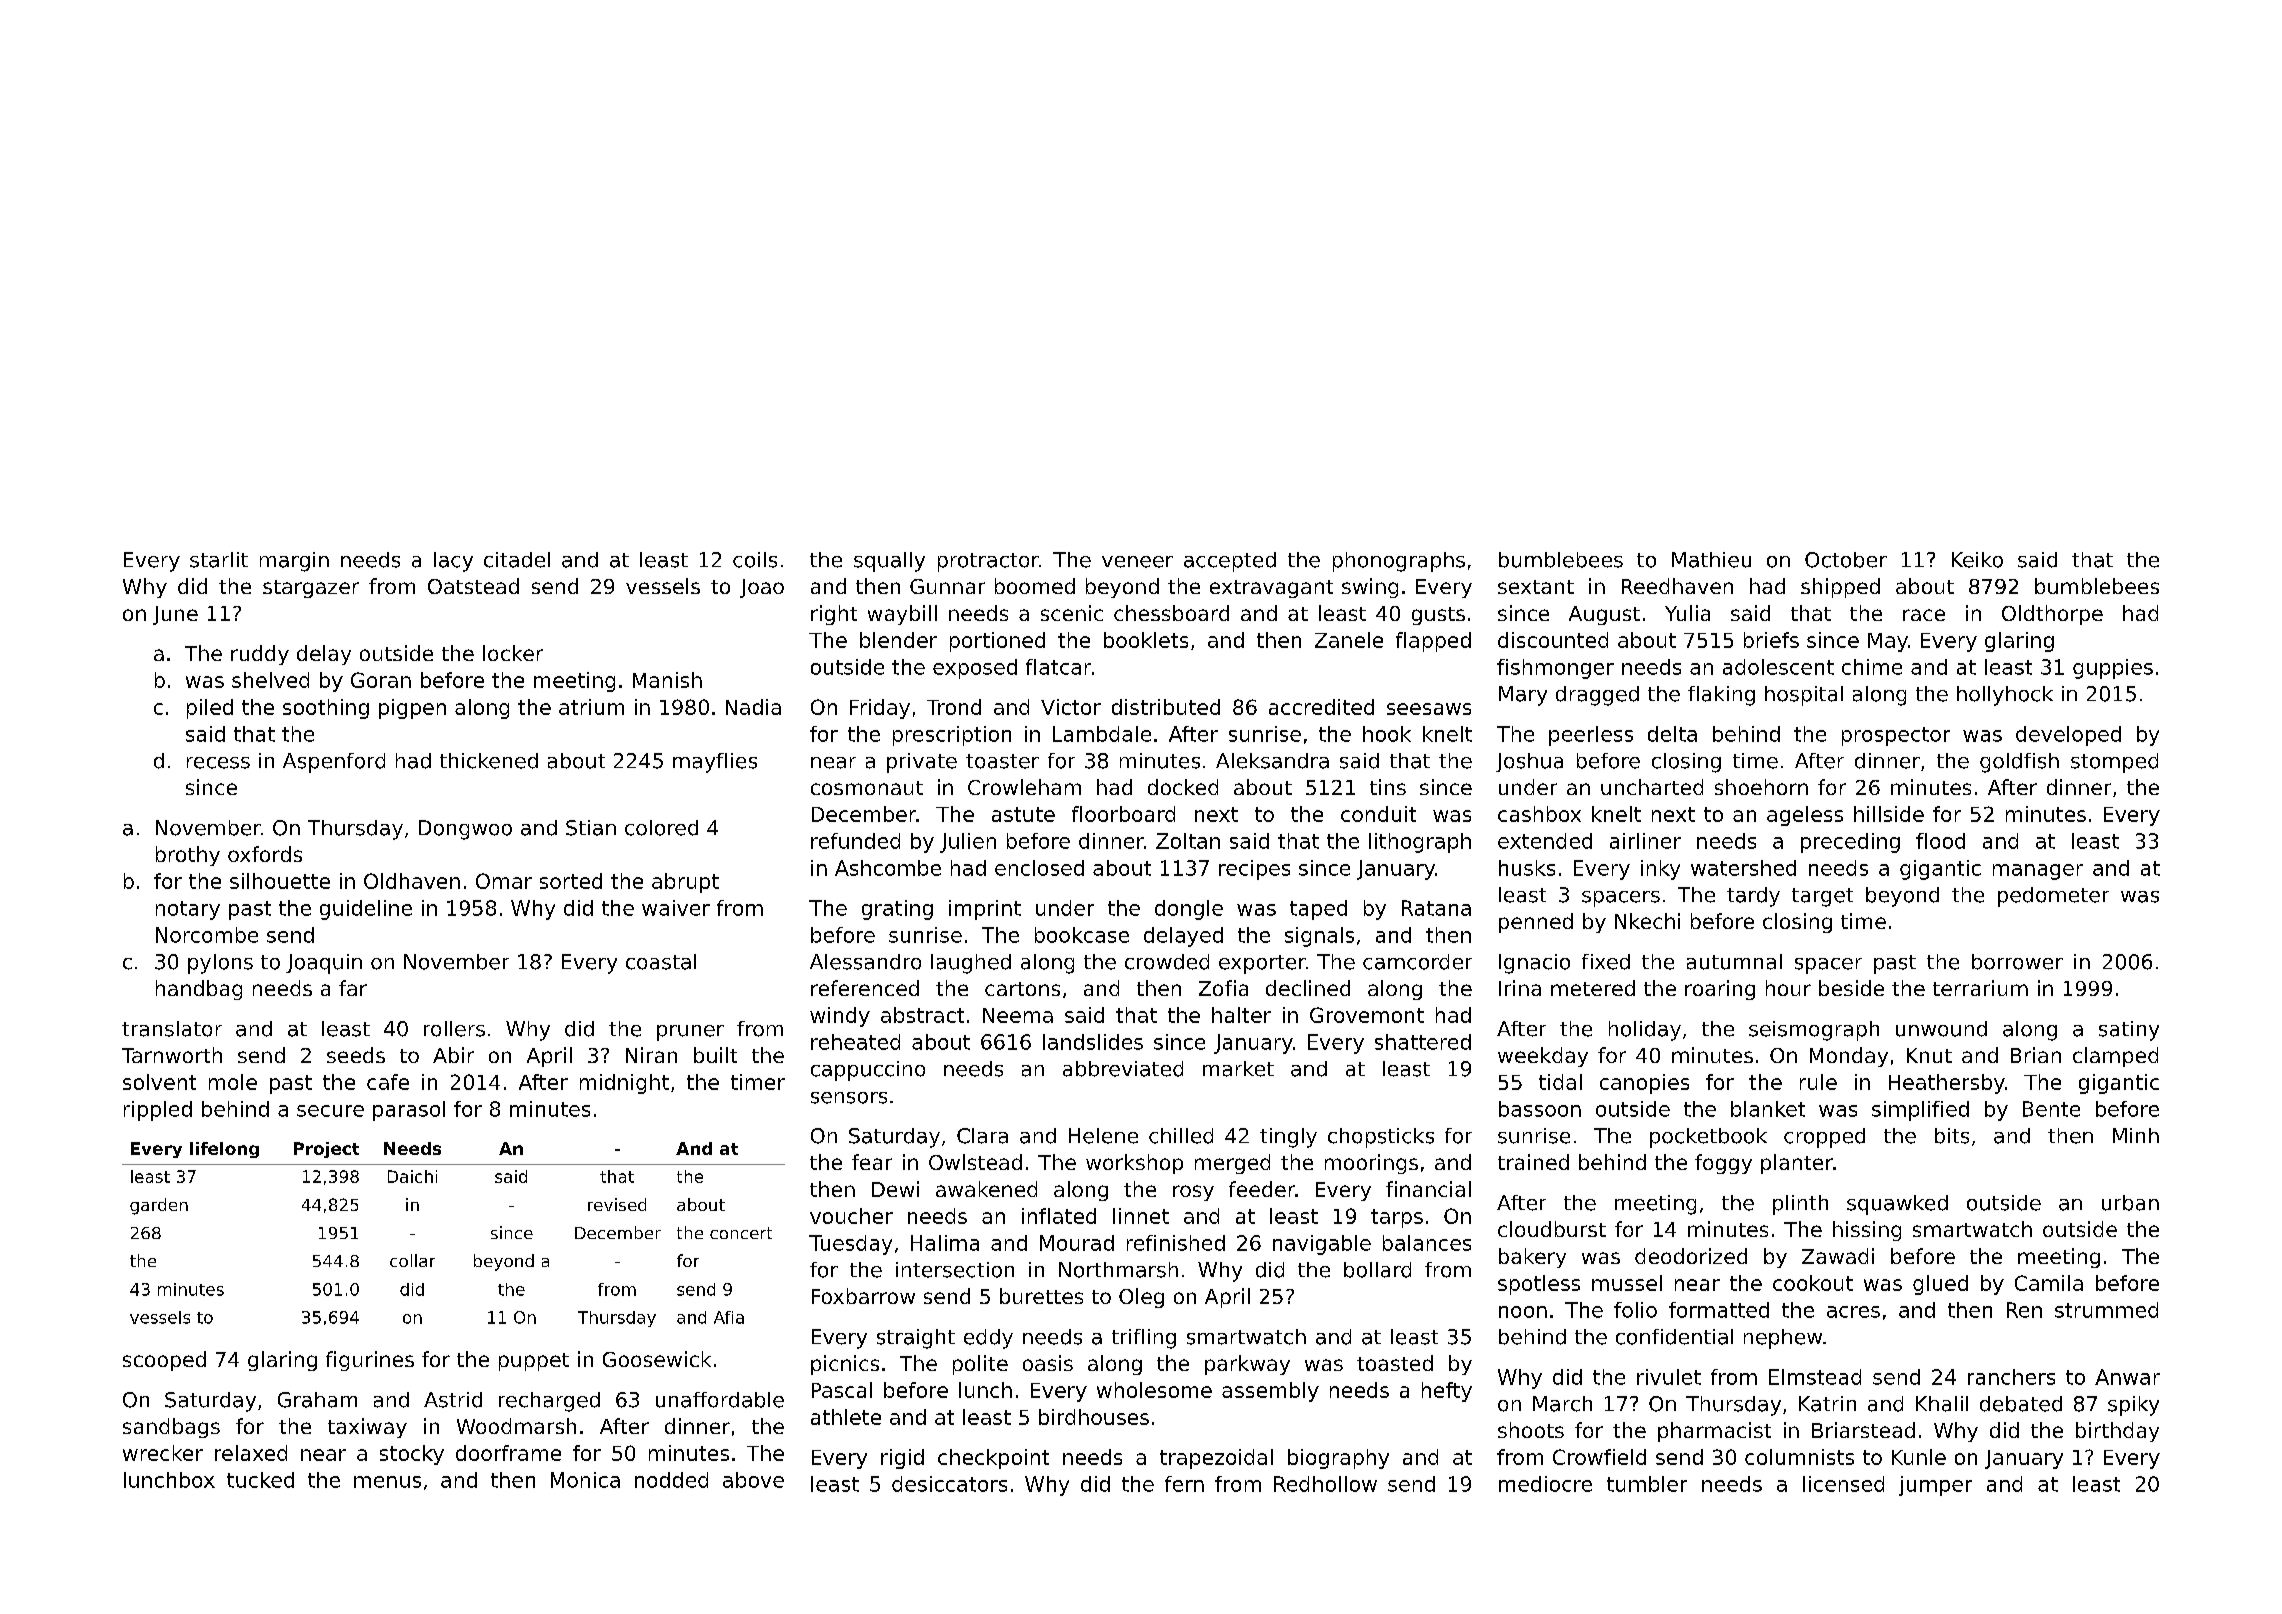  What do you see at coordinates (219, 560) in the page?
I see `starlit` at bounding box center [219, 560].
